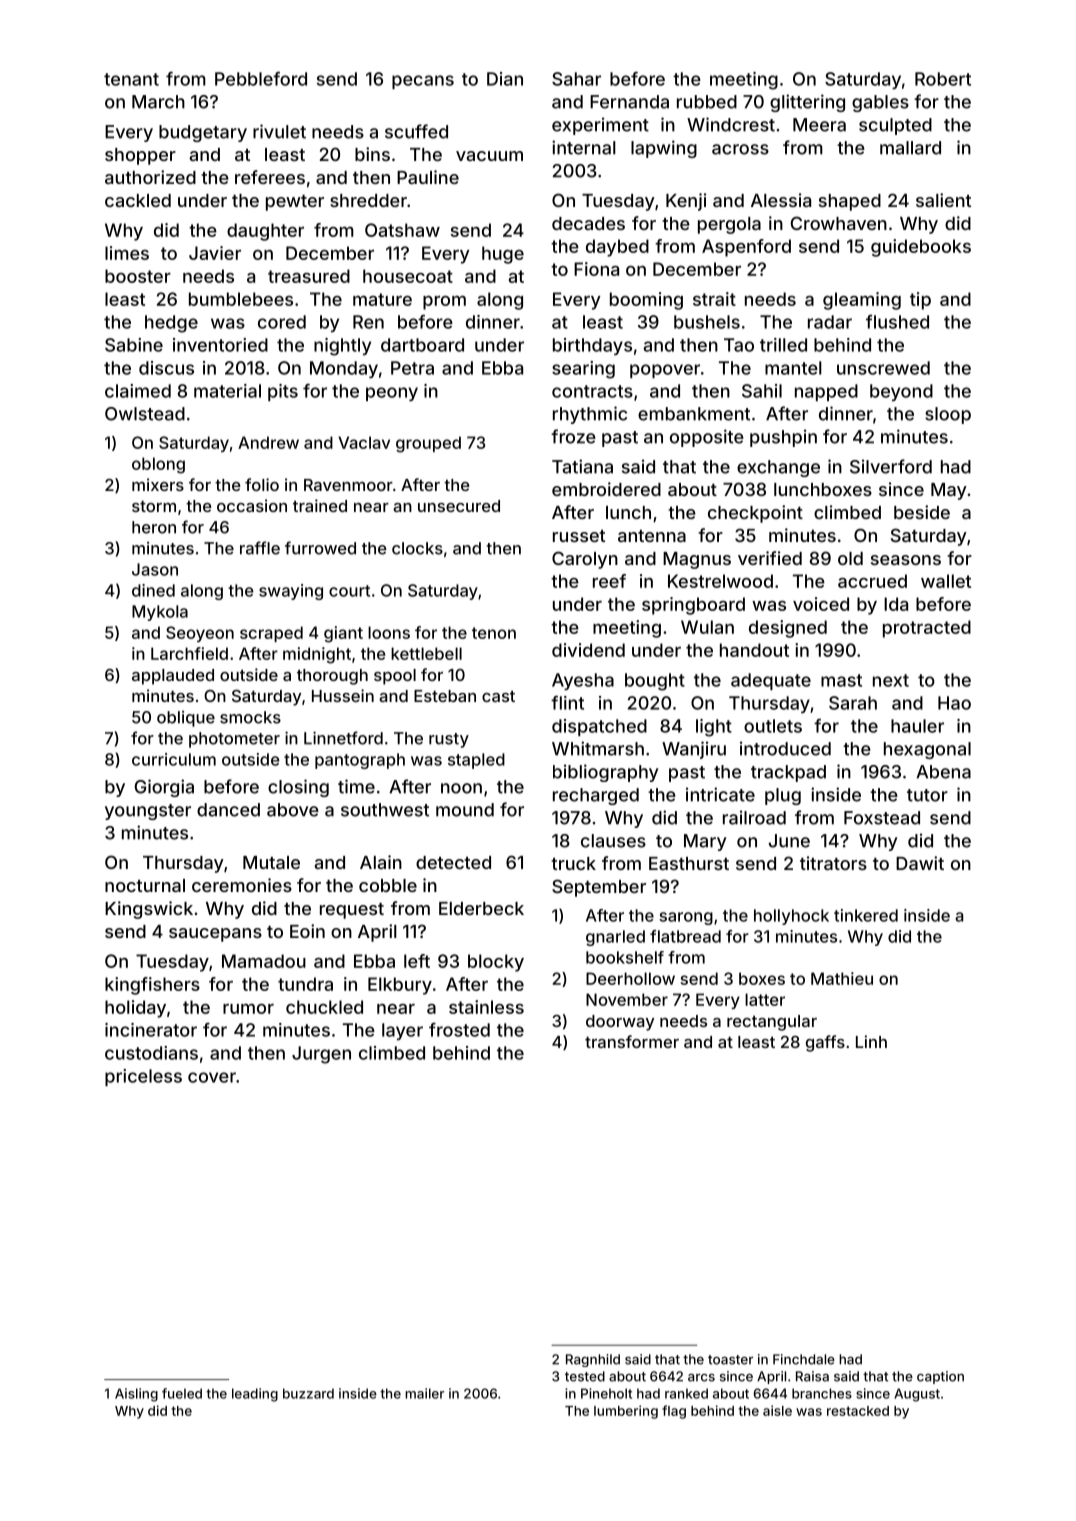 The image size is (1076, 1521). What do you see at coordinates (136, 1395) in the screenshot?
I see `Aisling` at bounding box center [136, 1395].
